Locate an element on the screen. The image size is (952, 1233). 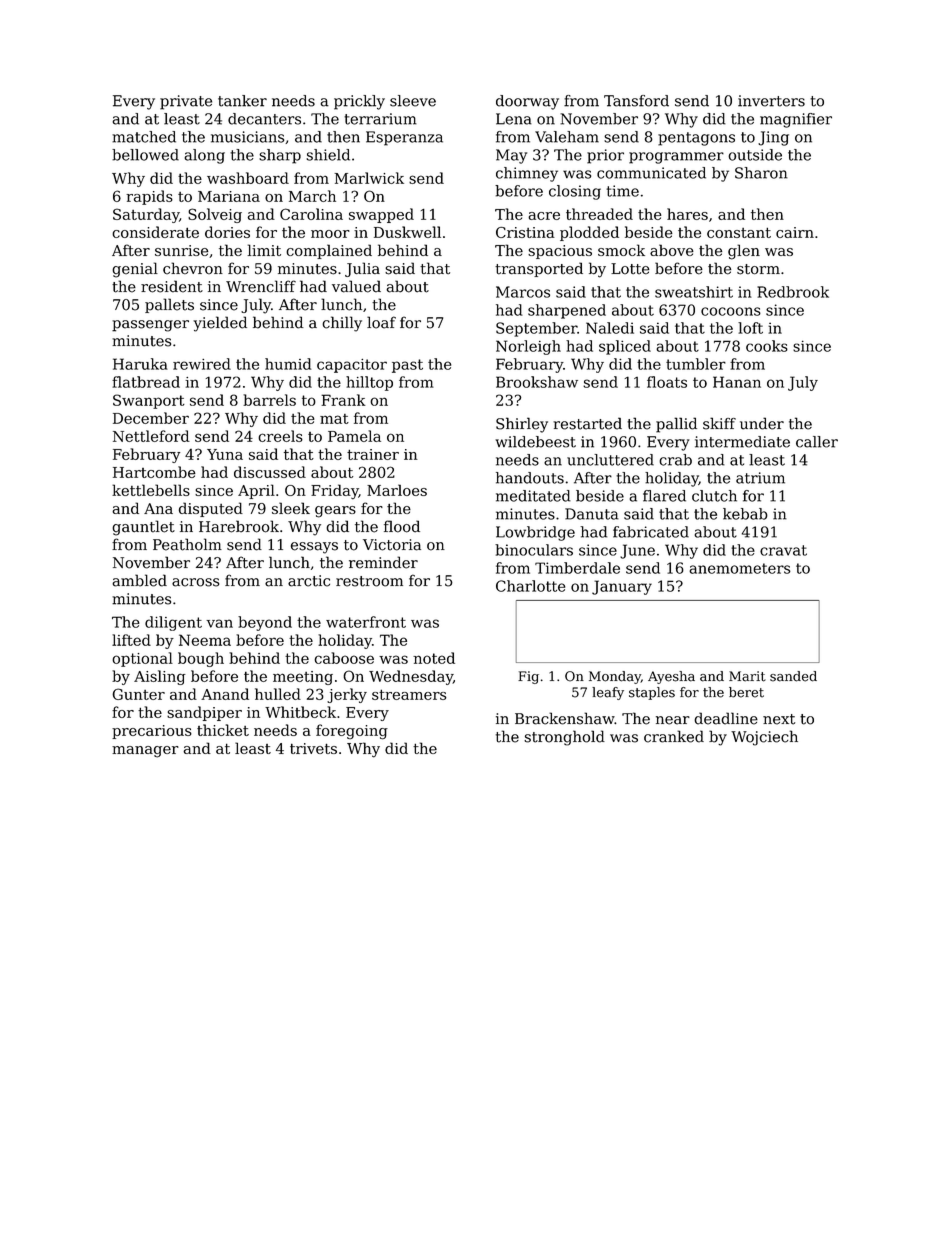
private is located at coordinates (186, 102).
